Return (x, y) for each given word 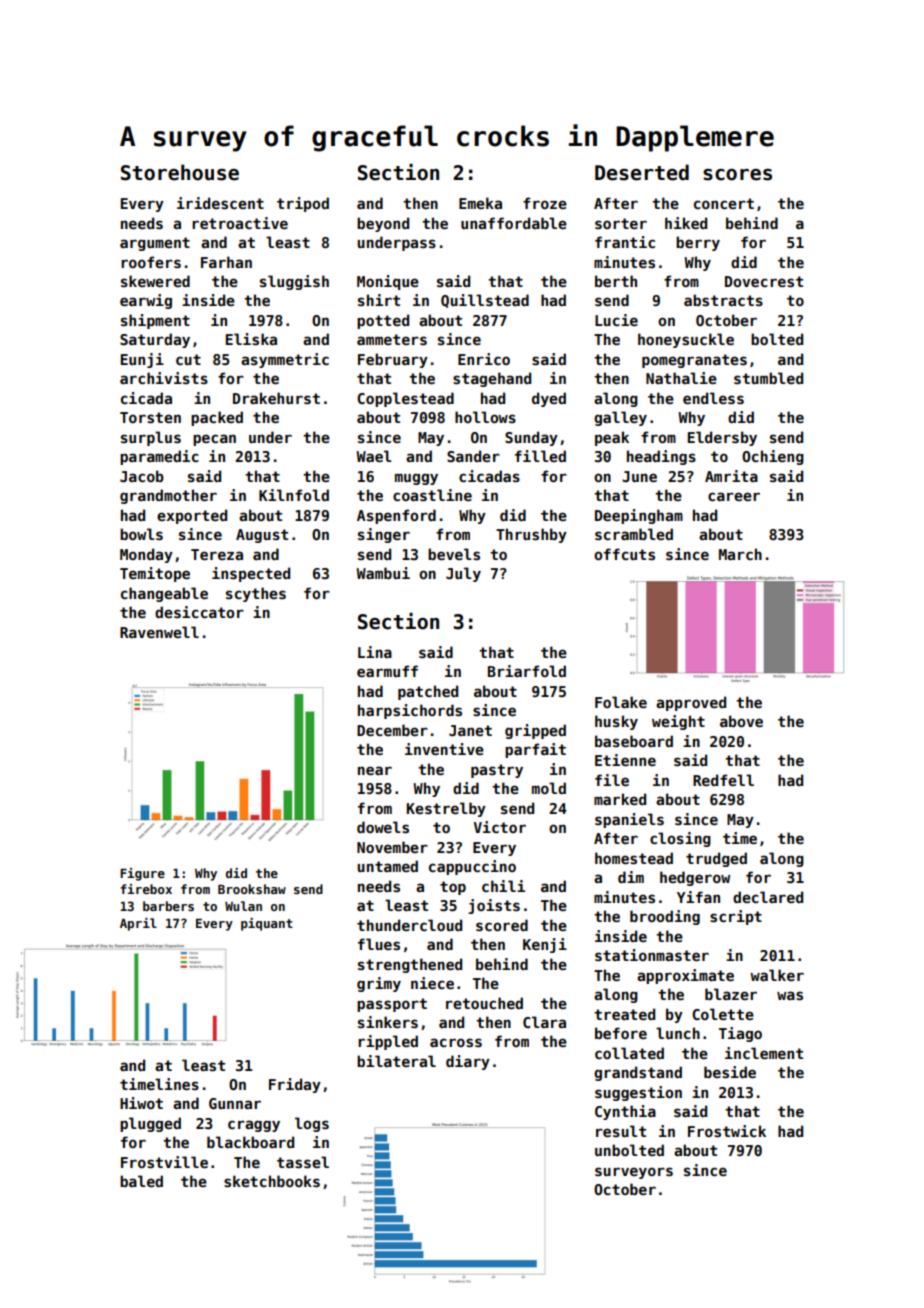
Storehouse (180, 172)
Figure (142, 874)
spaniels (629, 820)
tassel (303, 1162)
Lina (375, 652)
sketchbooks (272, 1181)
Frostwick (727, 1131)
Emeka (480, 203)
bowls (141, 534)
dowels (383, 827)
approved (691, 703)
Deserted (642, 172)
